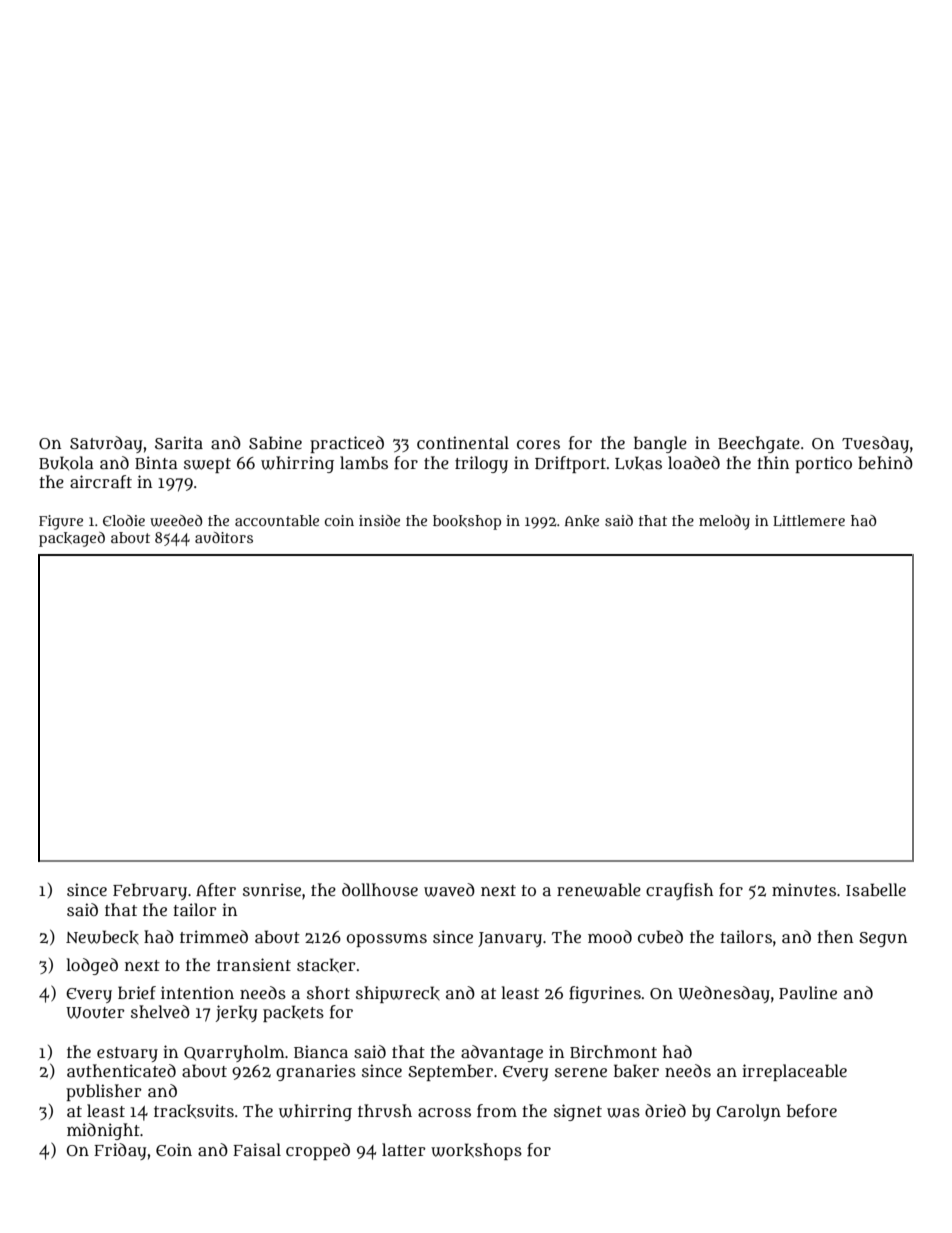  Describe the element at coordinates (120, 1151) in the image. I see `Friday` at that location.
